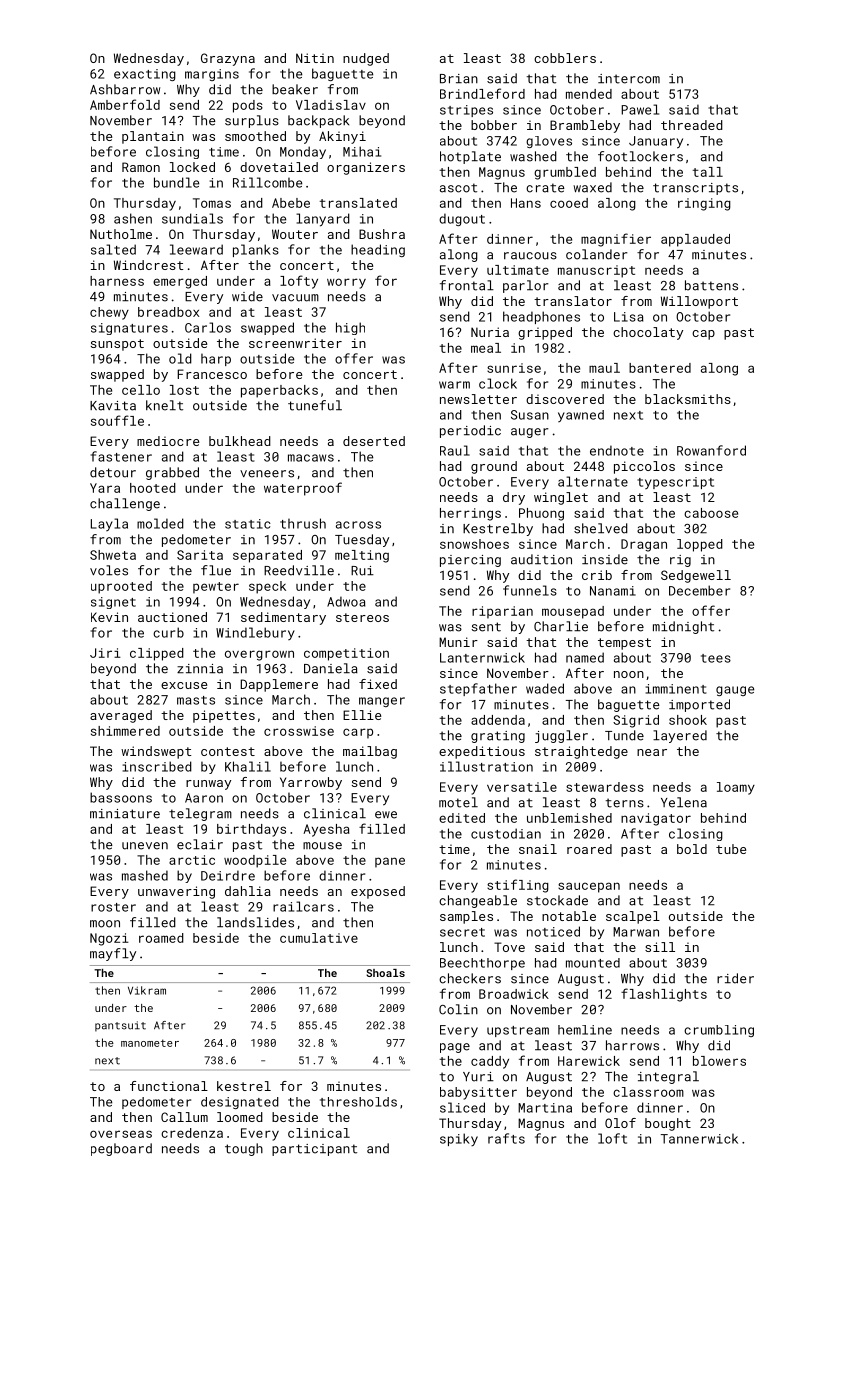 The width and height of the screenshot is (849, 1400). I want to click on pane, so click(390, 862).
